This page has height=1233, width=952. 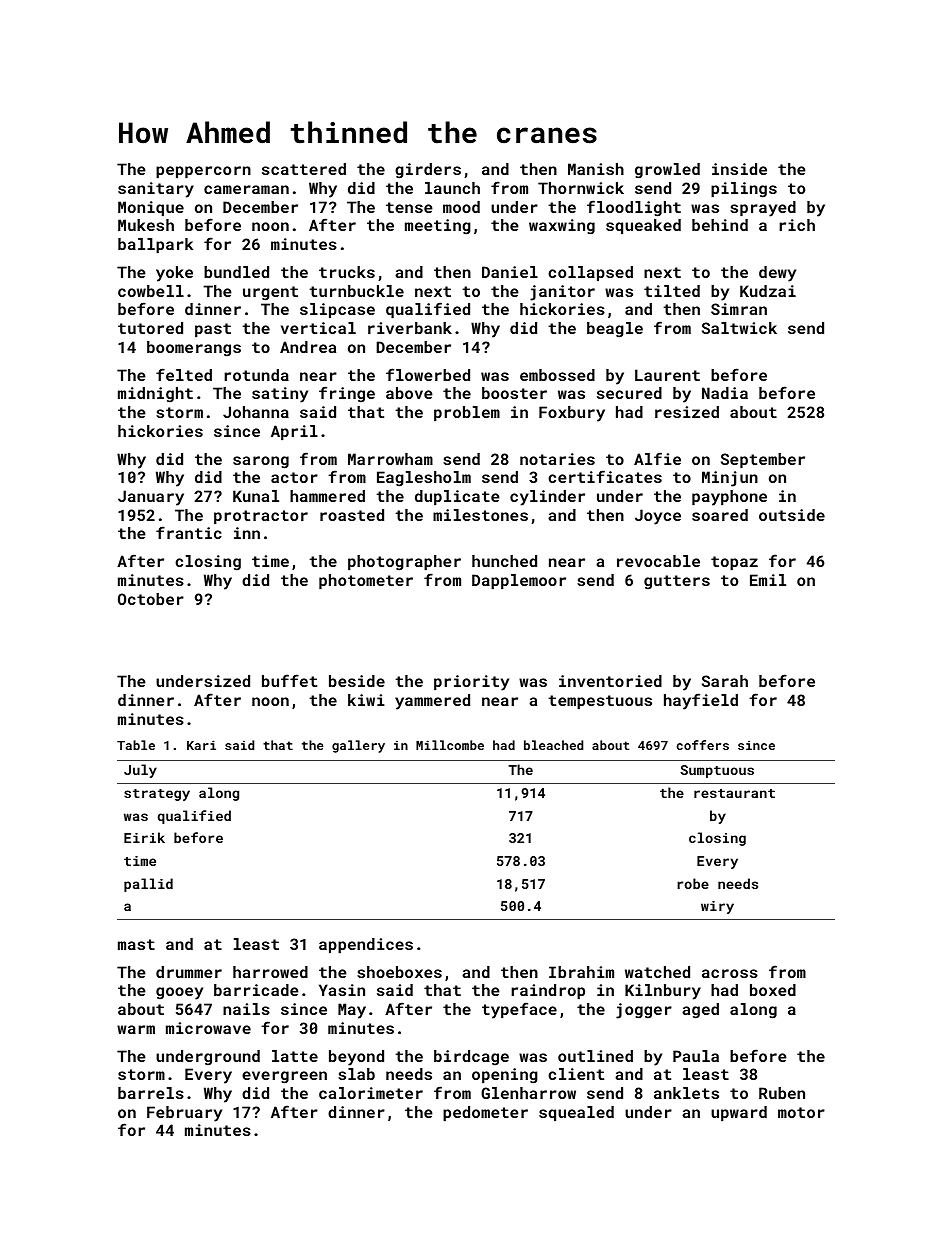 What do you see at coordinates (725, 681) in the page?
I see `Sarah` at bounding box center [725, 681].
